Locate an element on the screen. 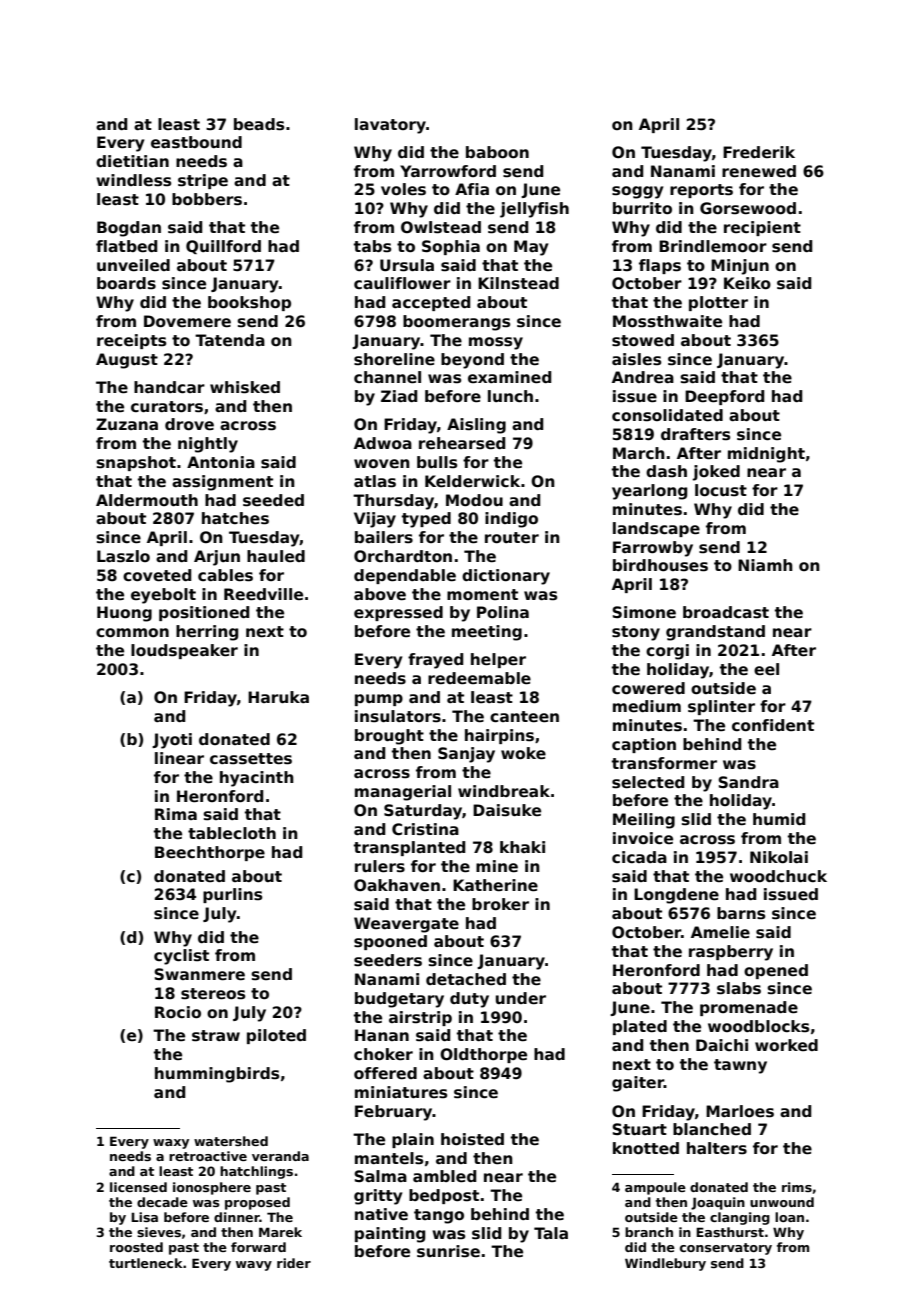 The height and width of the screenshot is (1308, 924). Dovemere is located at coordinates (187, 321).
